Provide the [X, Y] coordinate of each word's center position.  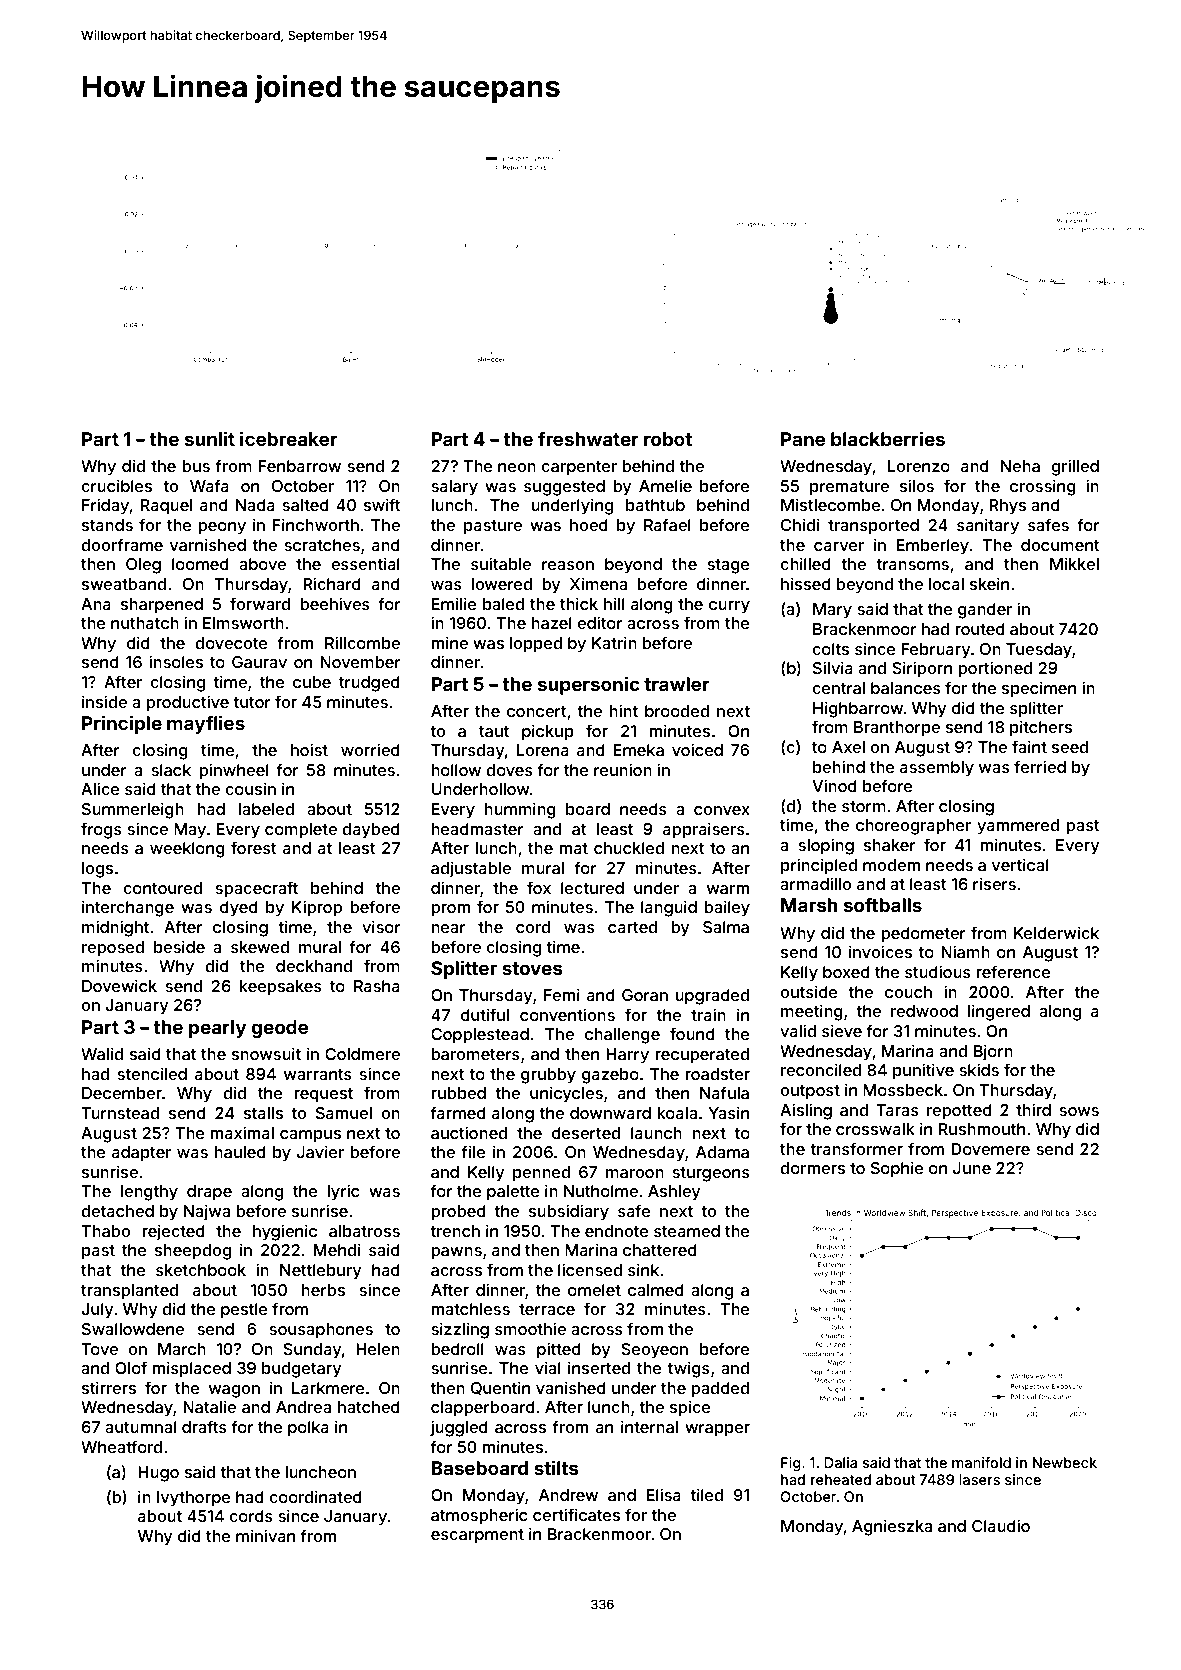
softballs [883, 904]
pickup [548, 732]
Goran [645, 995]
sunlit [210, 438]
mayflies [206, 724]
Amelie [665, 485]
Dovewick [119, 985]
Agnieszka [892, 1527]
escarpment [477, 1536]
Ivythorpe [194, 1499]
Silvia [833, 667]
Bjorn [993, 1052]
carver [839, 546]
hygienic [285, 1232]
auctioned [469, 1132]
